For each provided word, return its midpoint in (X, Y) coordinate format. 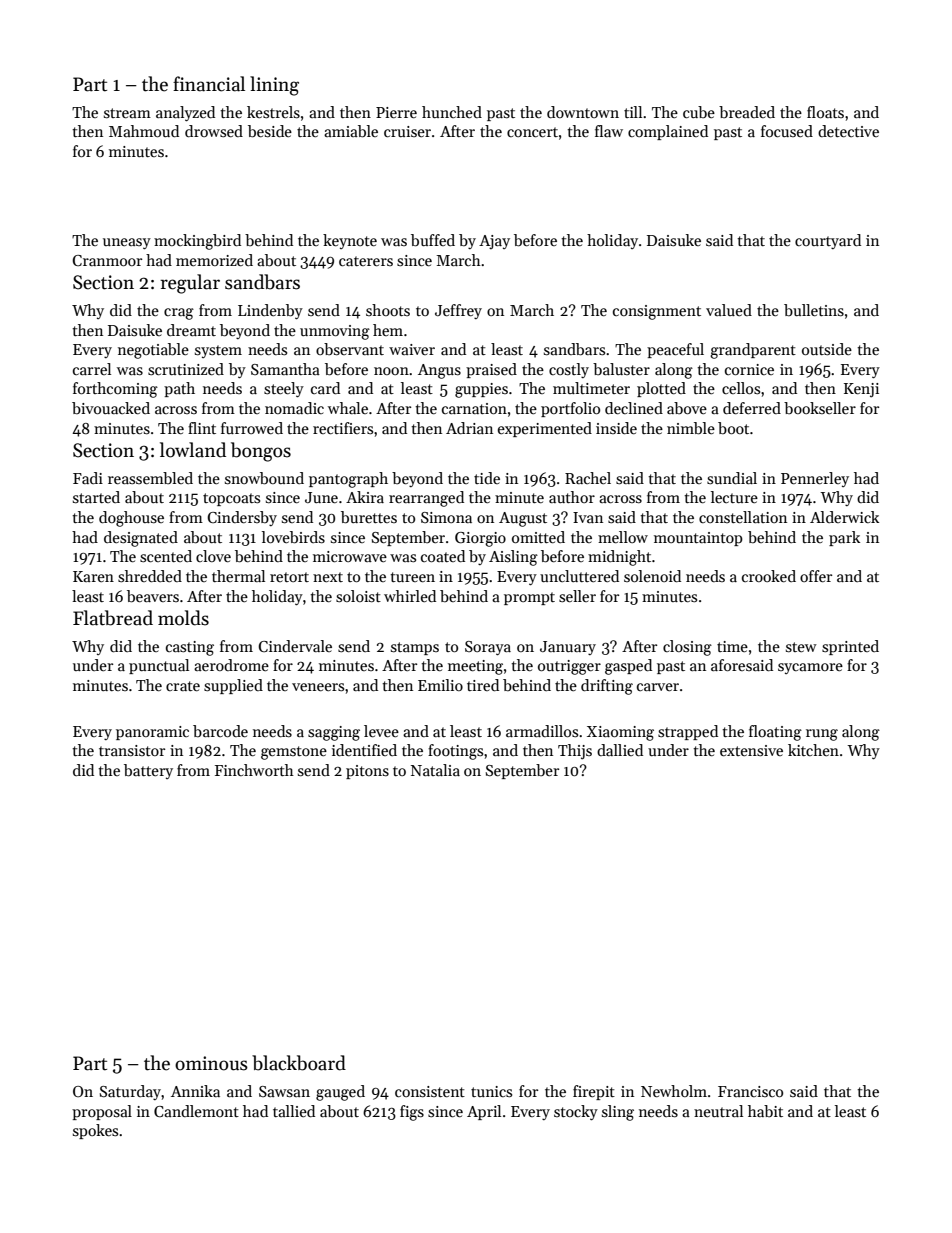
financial (209, 84)
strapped (688, 732)
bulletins (814, 310)
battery (148, 771)
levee (381, 731)
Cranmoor (107, 260)
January (568, 648)
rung (822, 735)
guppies (481, 390)
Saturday (130, 1092)
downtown (583, 112)
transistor (132, 750)
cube (699, 112)
